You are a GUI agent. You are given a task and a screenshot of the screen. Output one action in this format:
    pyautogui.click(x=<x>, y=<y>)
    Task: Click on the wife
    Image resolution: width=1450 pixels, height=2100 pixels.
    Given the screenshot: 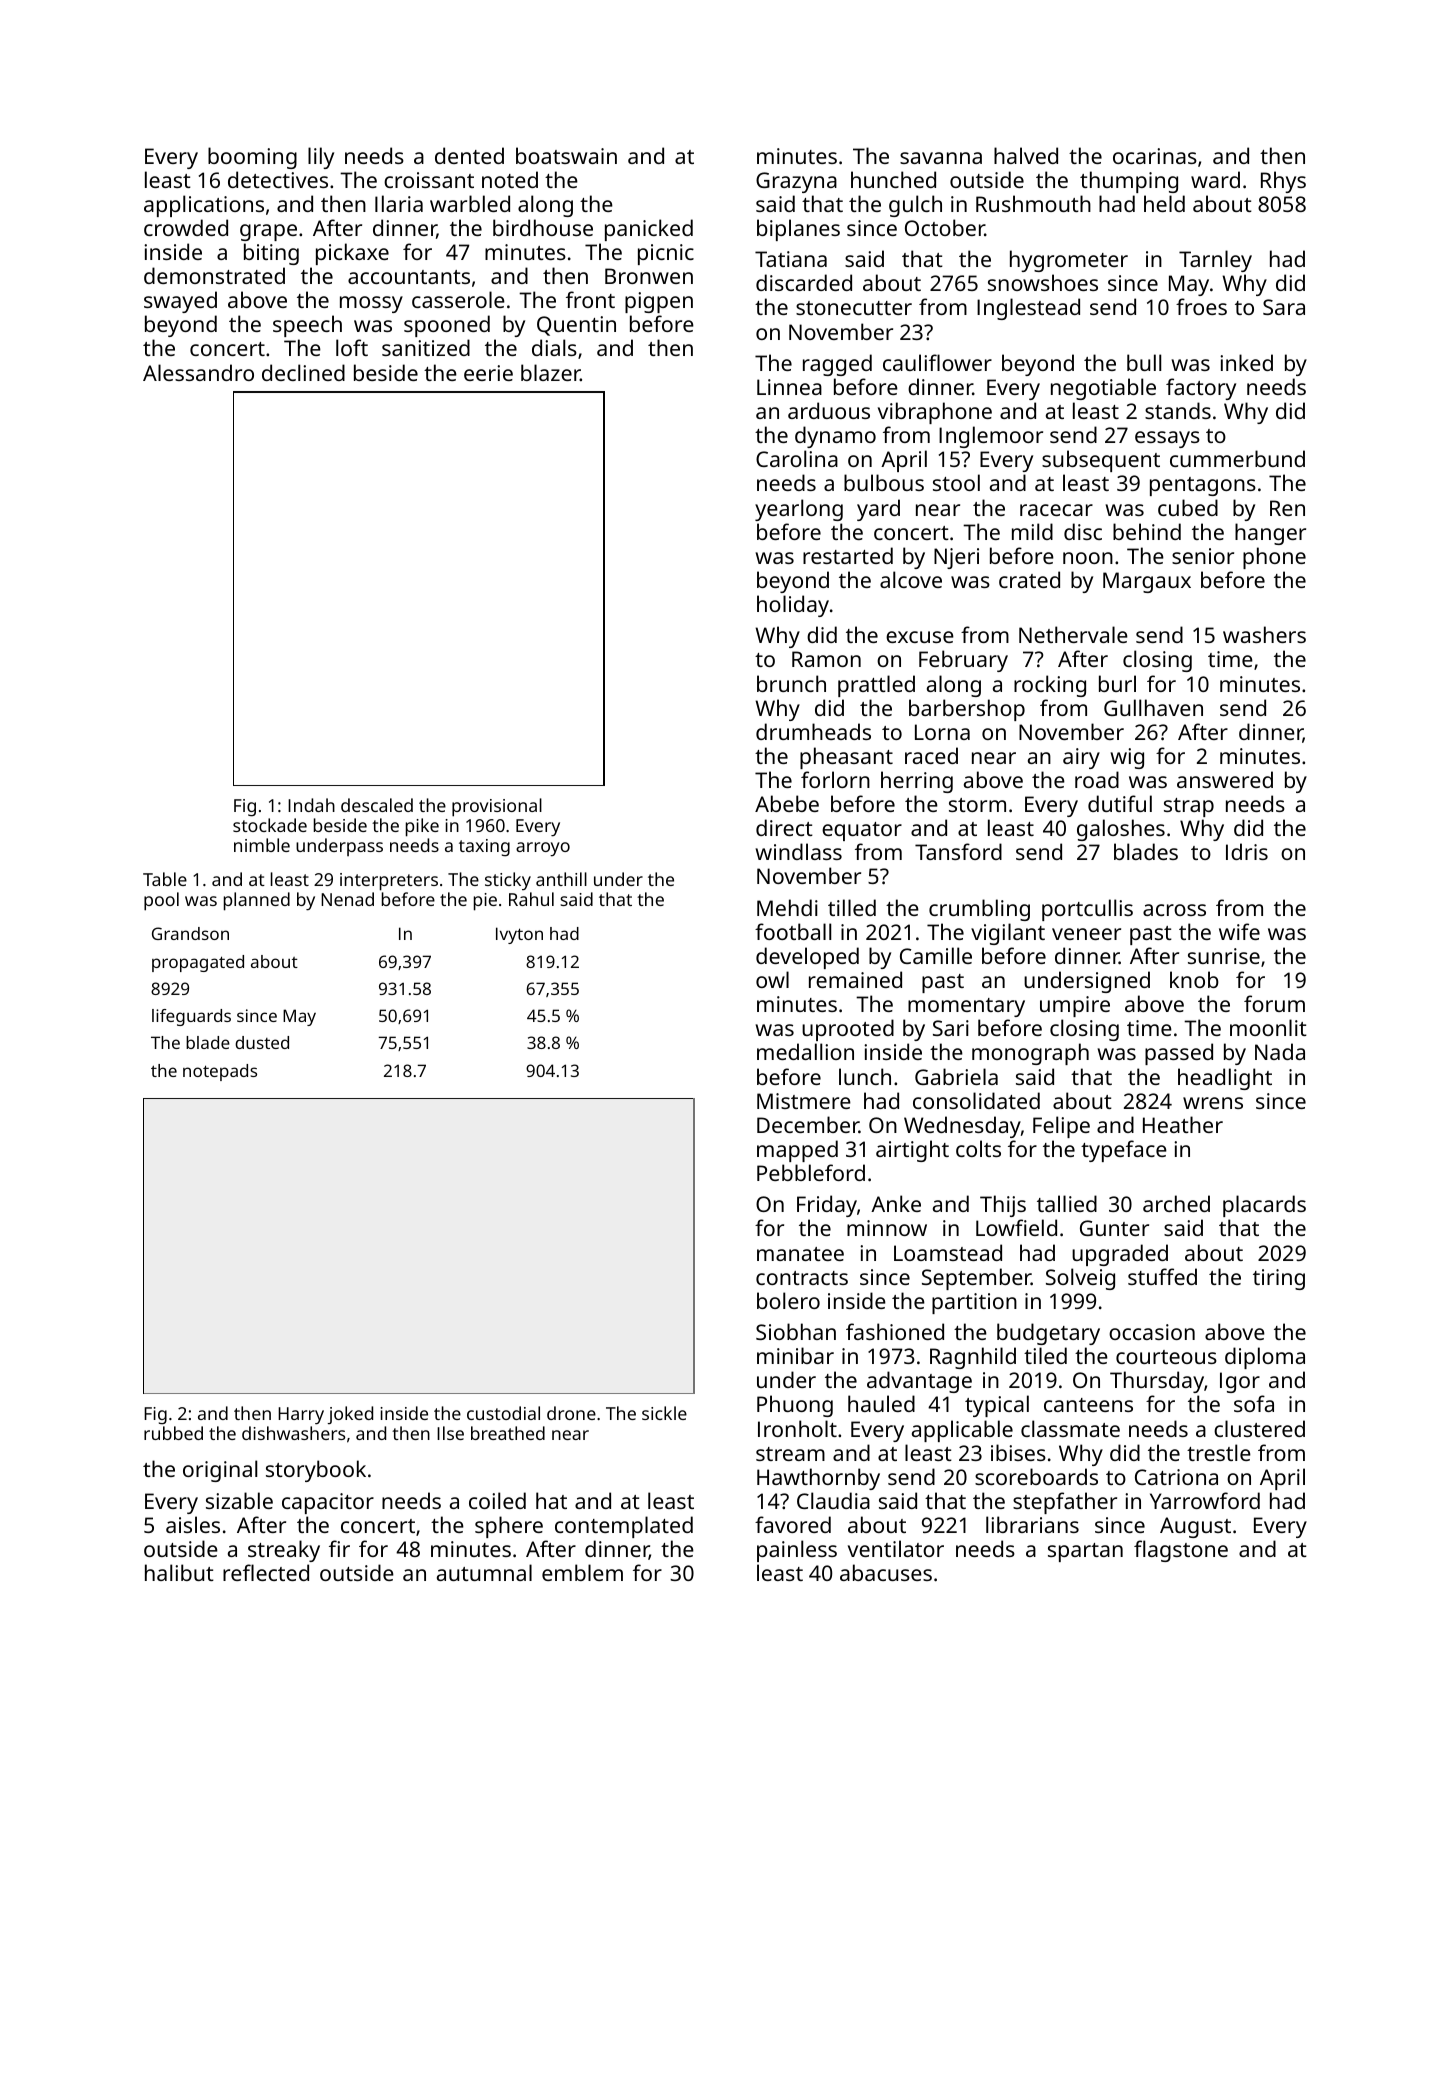 What is the action you would take?
    pyautogui.click(x=1239, y=931)
